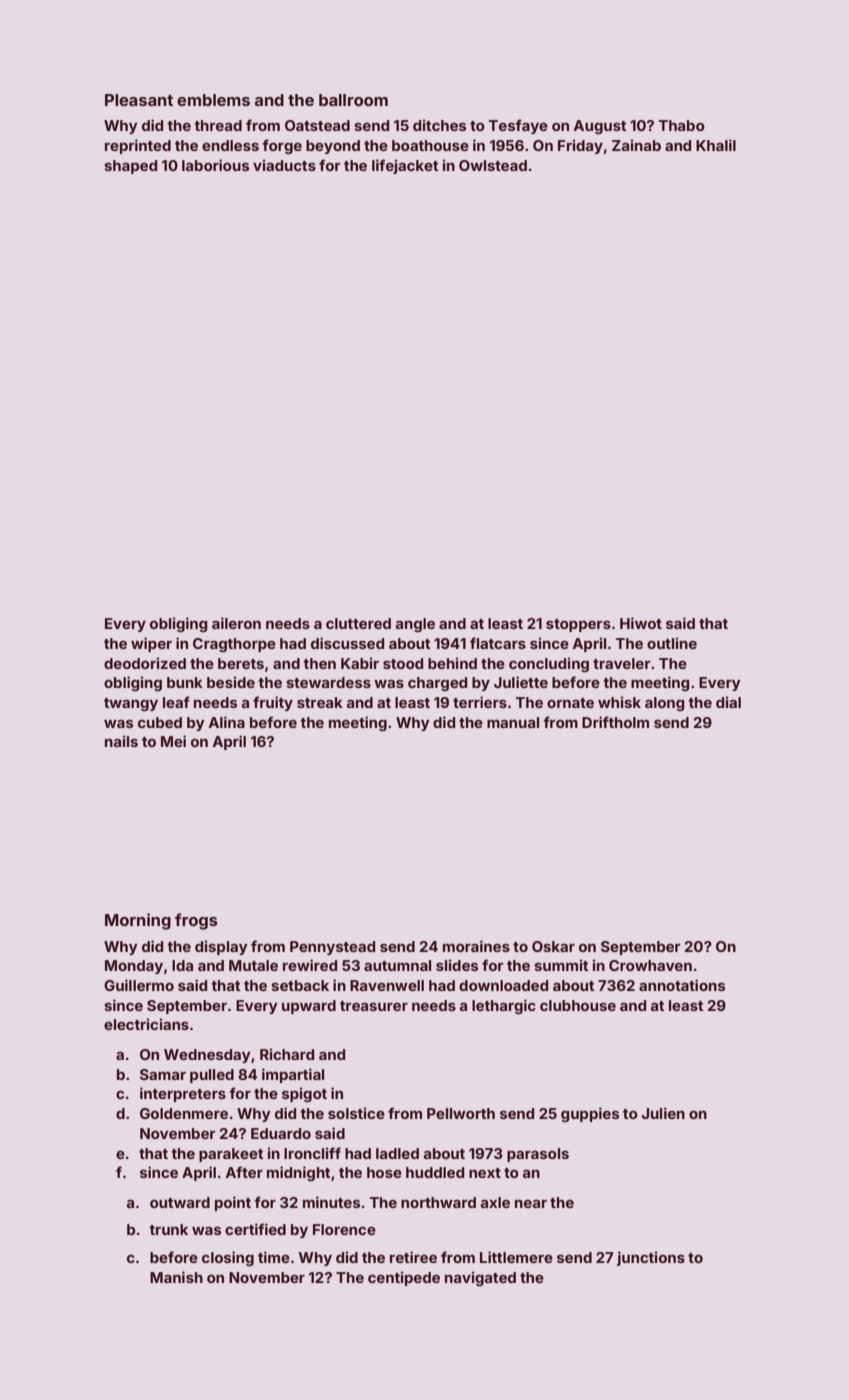 Image resolution: width=849 pixels, height=1400 pixels. Describe the element at coordinates (333, 147) in the screenshot. I see `beyond` at that location.
